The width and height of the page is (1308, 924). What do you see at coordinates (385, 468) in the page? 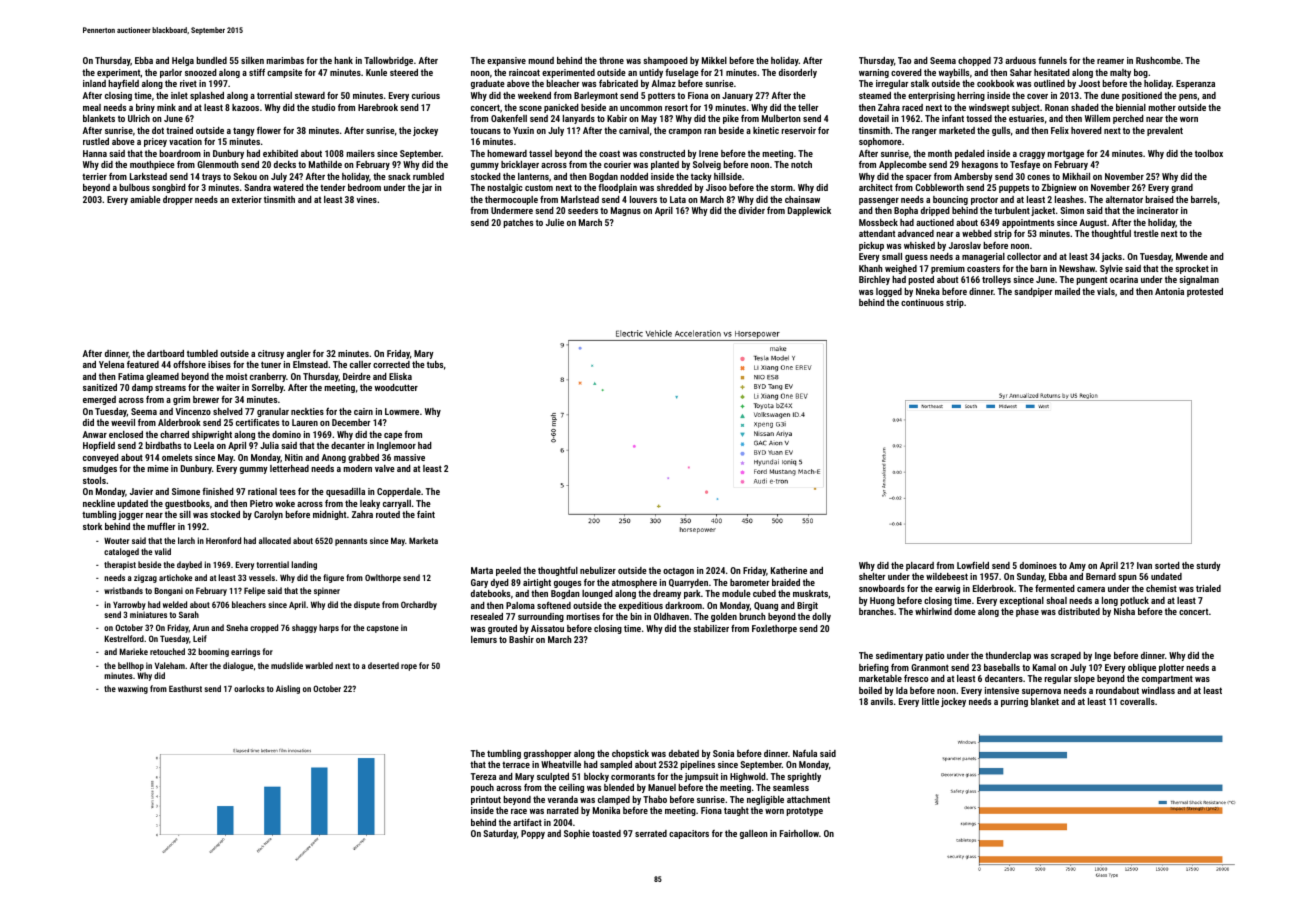
I see `valve` at bounding box center [385, 468].
